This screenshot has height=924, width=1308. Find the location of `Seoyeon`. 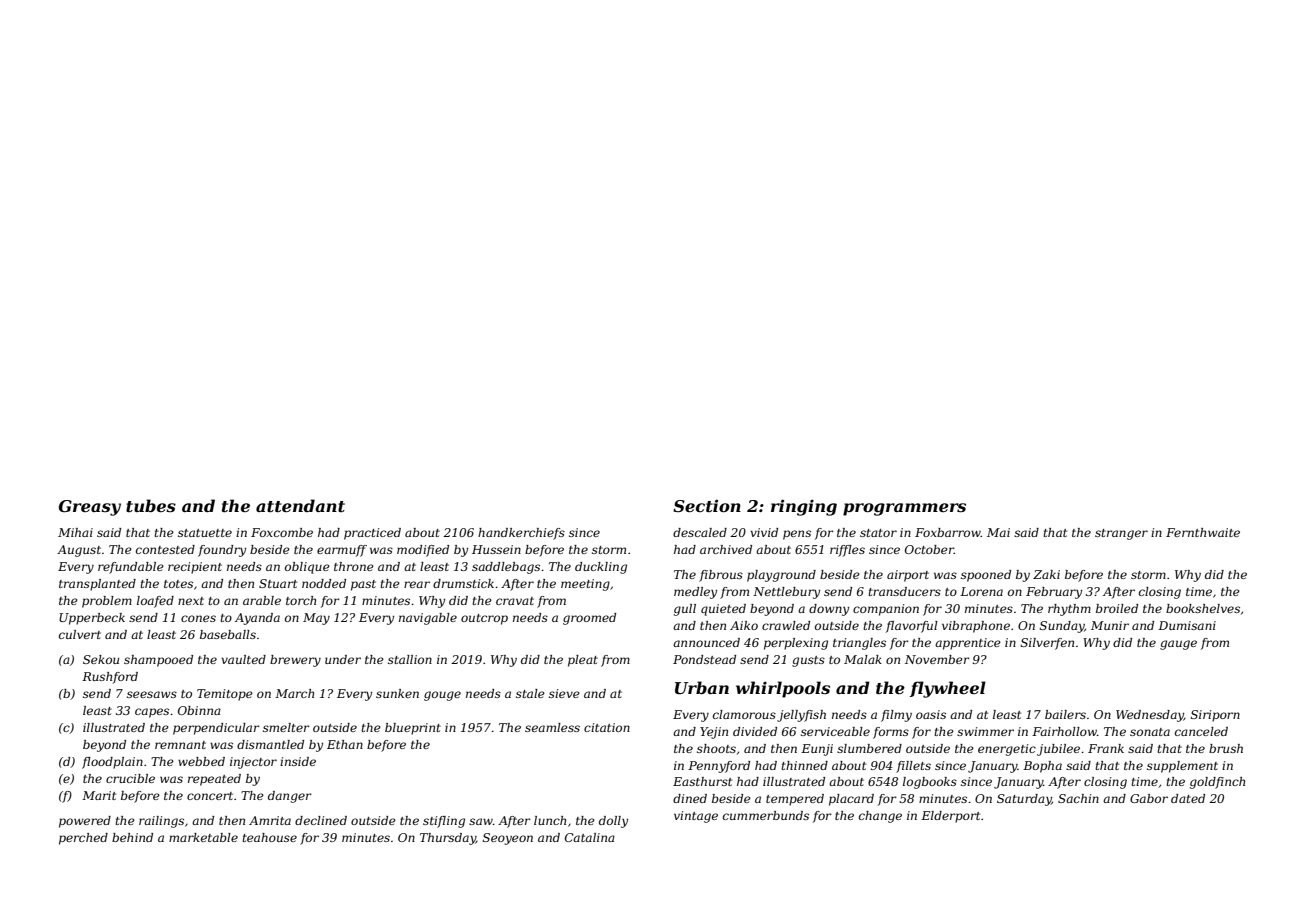

Seoyeon is located at coordinates (508, 839).
